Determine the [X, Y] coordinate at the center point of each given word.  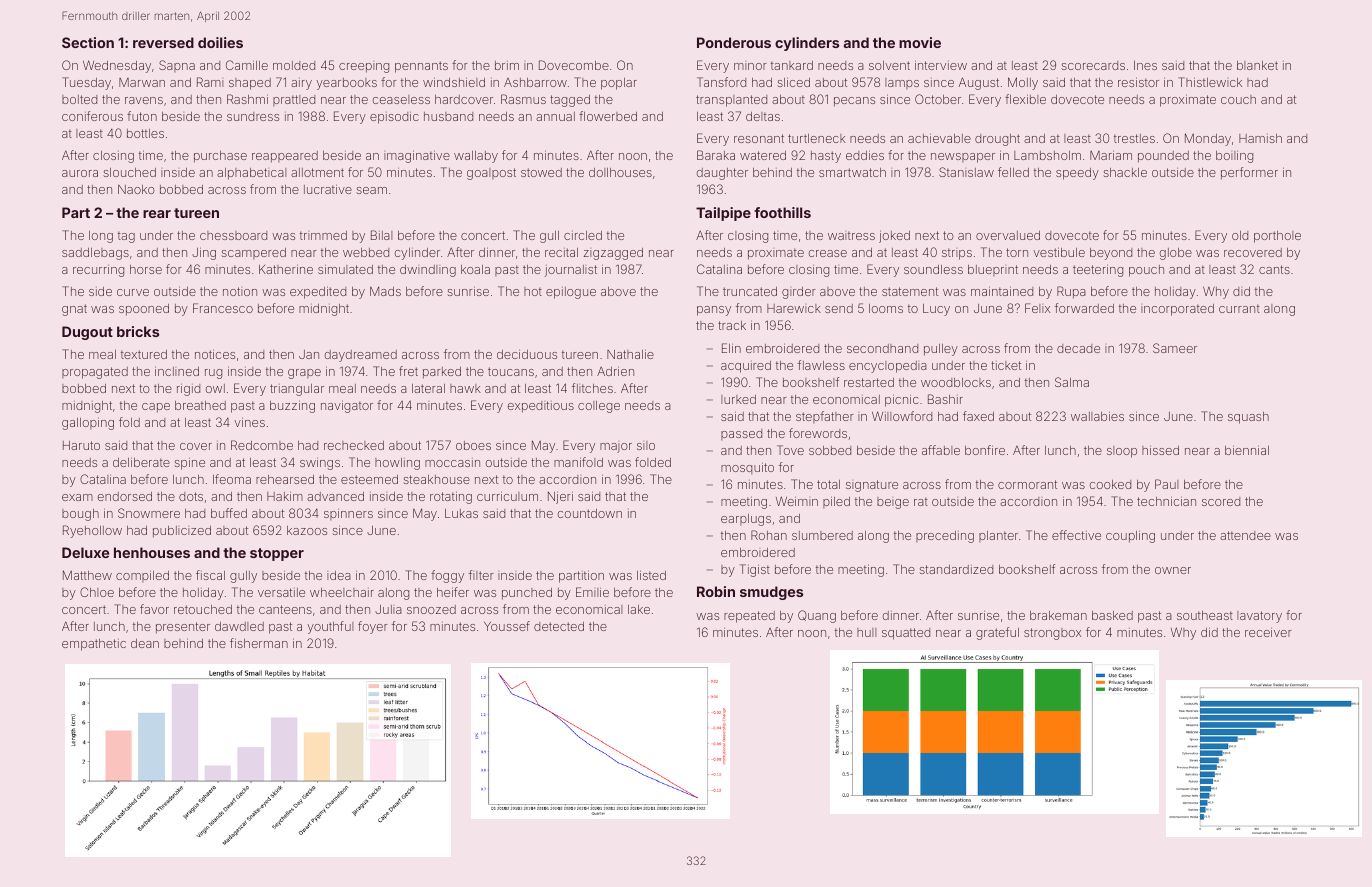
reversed [163, 42]
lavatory [1259, 617]
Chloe [97, 592]
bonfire [985, 450]
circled [583, 235]
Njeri [560, 497]
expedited [318, 292]
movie [920, 42]
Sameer [1175, 348]
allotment [317, 172]
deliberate [141, 462]
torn [1017, 252]
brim [507, 65]
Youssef [507, 626]
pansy [714, 311]
